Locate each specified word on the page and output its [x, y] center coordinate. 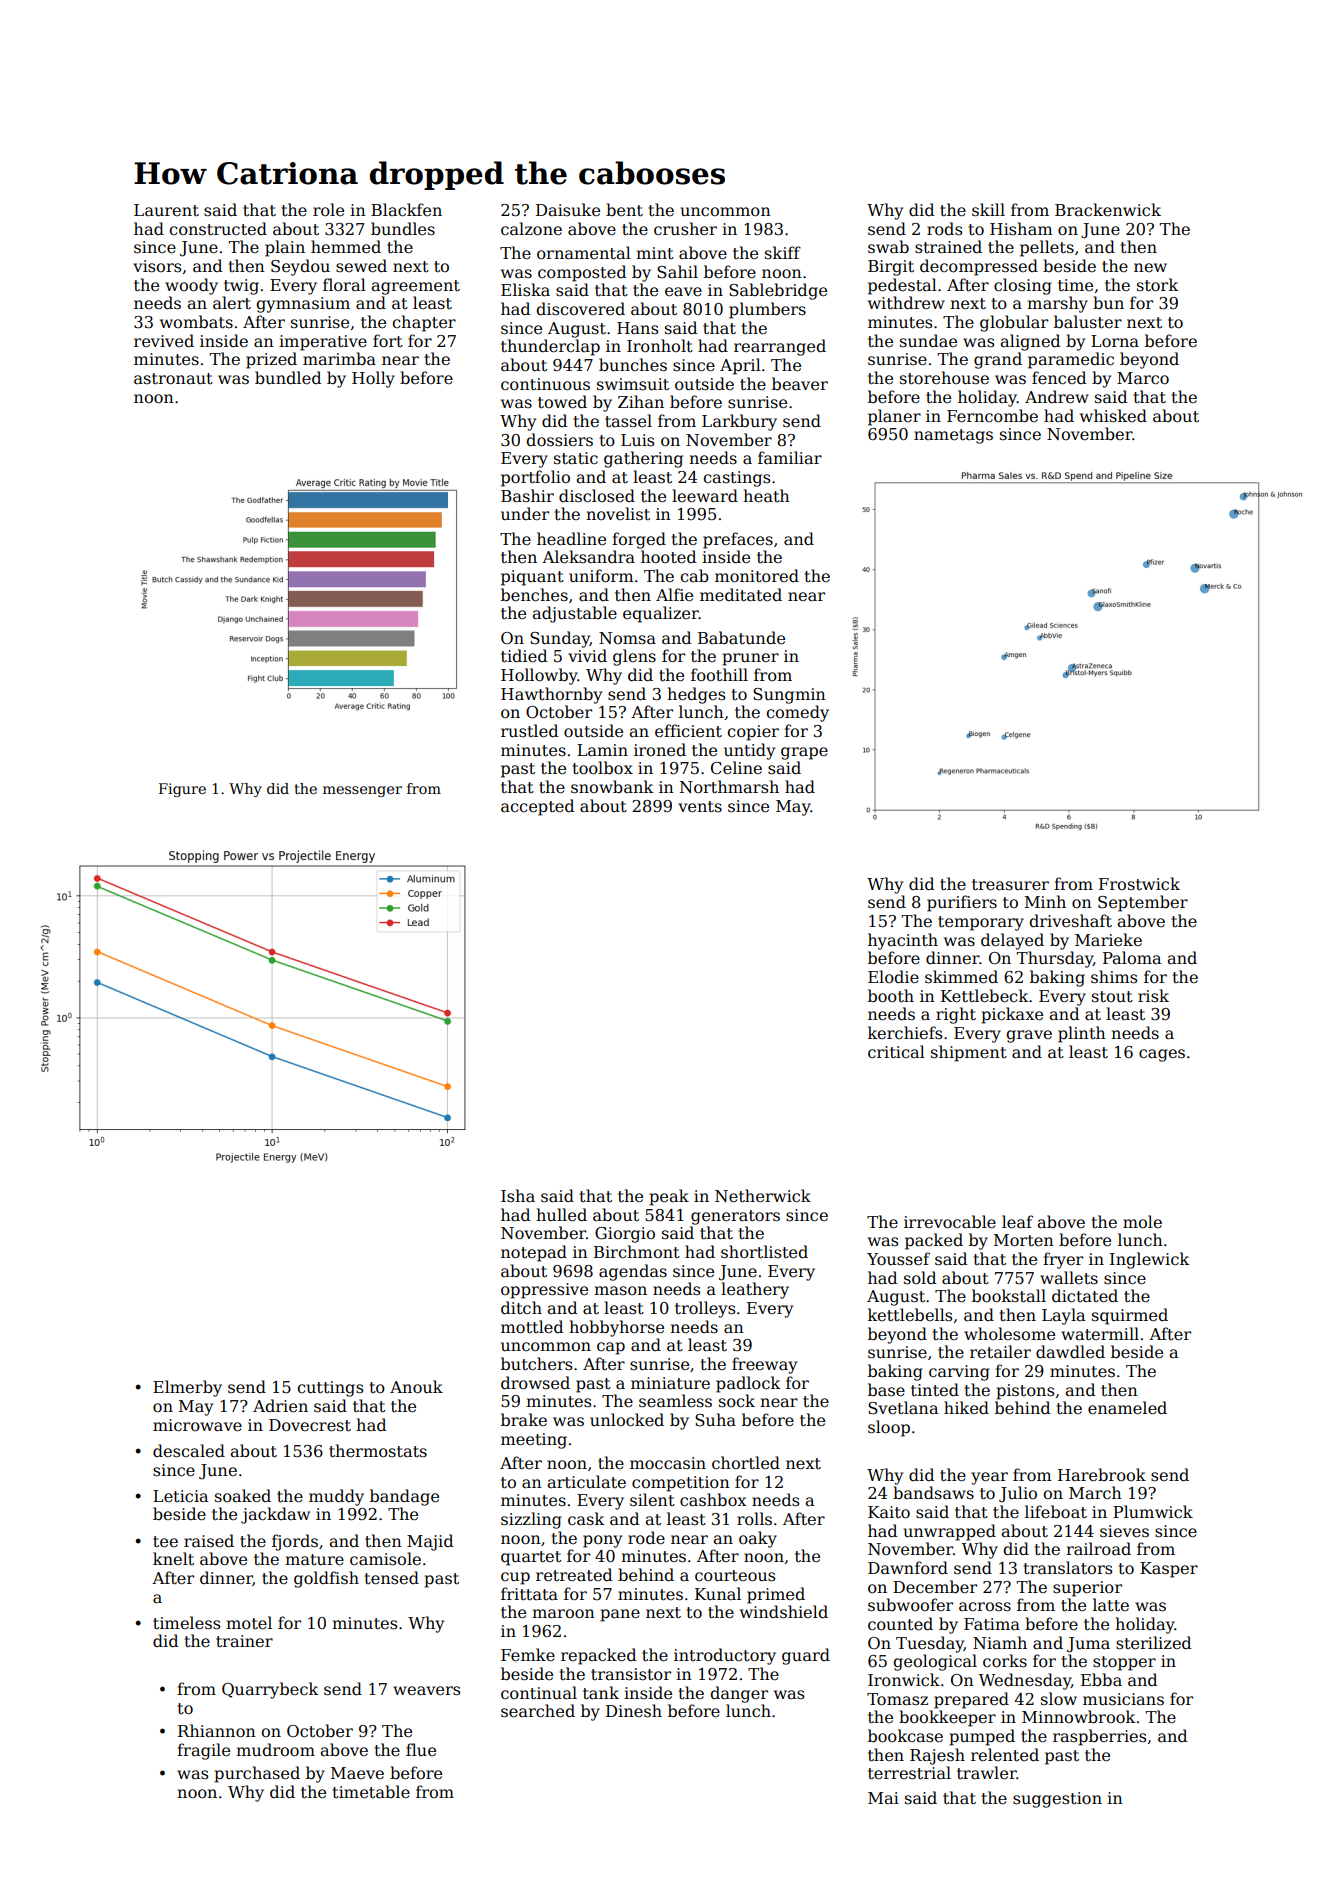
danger [739, 1694]
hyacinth [903, 941]
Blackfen [406, 210]
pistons [1025, 1392]
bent [624, 210]
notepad [534, 1253]
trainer [244, 1641]
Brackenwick [1108, 210]
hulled [561, 1215]
